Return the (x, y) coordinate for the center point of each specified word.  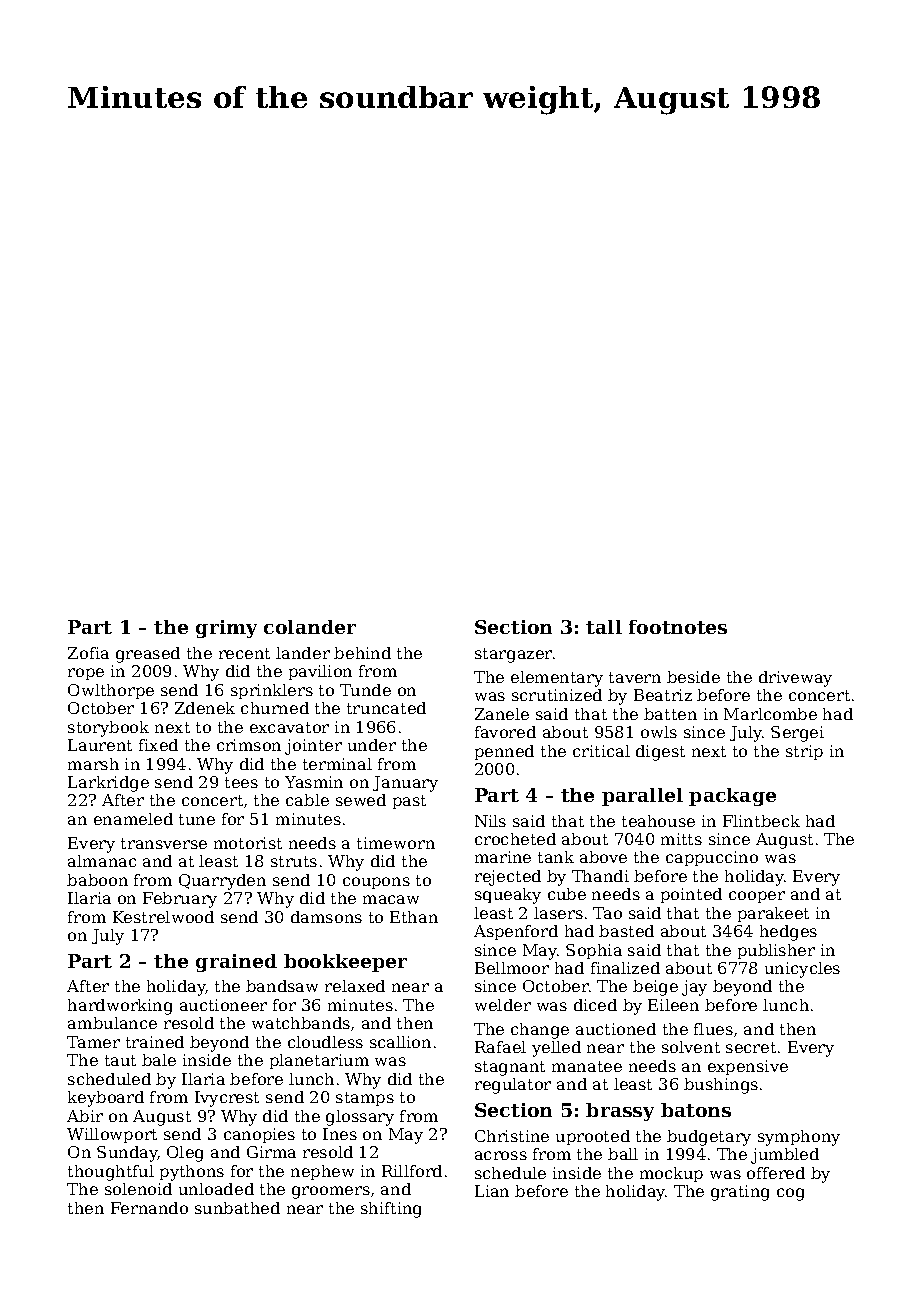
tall (604, 627)
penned (504, 752)
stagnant (510, 1068)
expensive (748, 1067)
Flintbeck (761, 821)
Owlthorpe (111, 691)
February (180, 900)
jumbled (785, 1156)
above (603, 857)
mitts (681, 839)
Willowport (112, 1135)
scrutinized (557, 695)
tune (197, 819)
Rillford (412, 1171)
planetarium (319, 1061)
